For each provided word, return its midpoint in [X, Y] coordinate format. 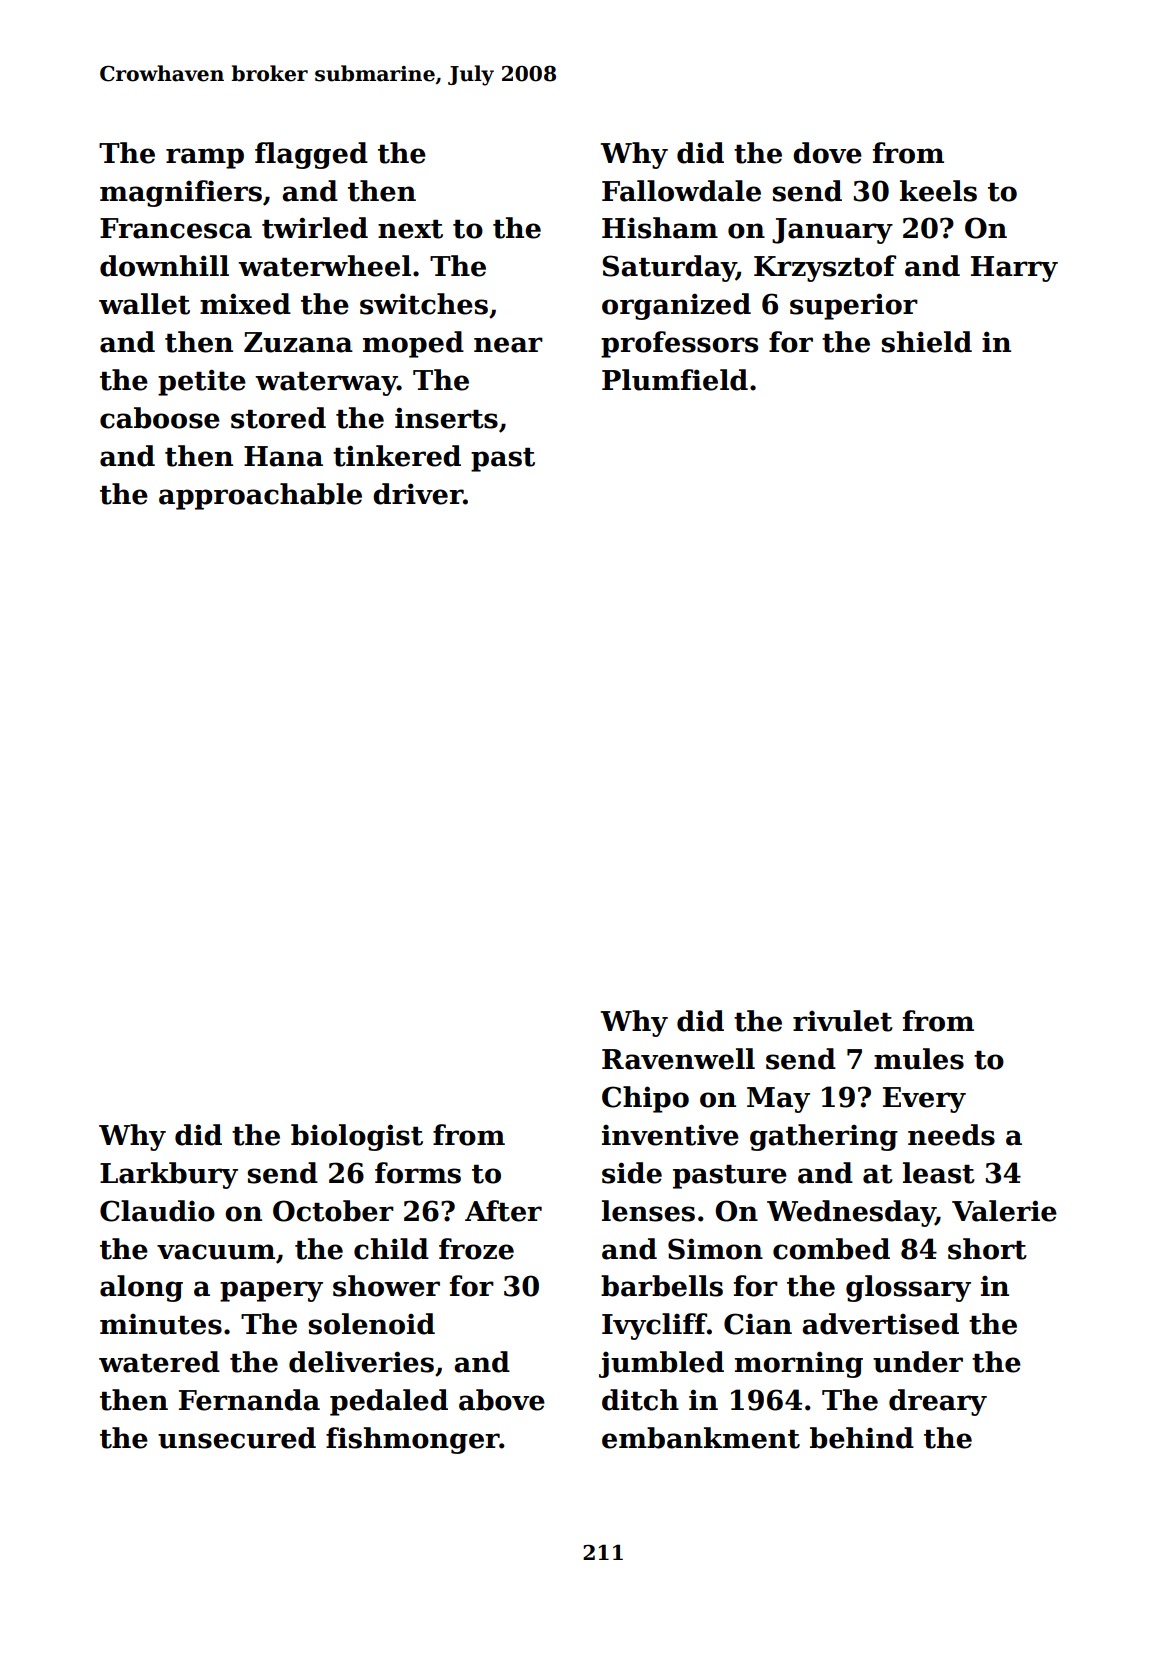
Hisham [660, 228]
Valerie [1004, 1211]
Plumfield [675, 380]
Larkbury [169, 1175]
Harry [1014, 269]
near [508, 345]
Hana [283, 456]
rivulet [843, 1021]
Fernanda [249, 1400]
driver [418, 494]
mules [919, 1059]
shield [927, 342]
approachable [260, 496]
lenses [648, 1211]
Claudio [157, 1211]
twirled [315, 228]
